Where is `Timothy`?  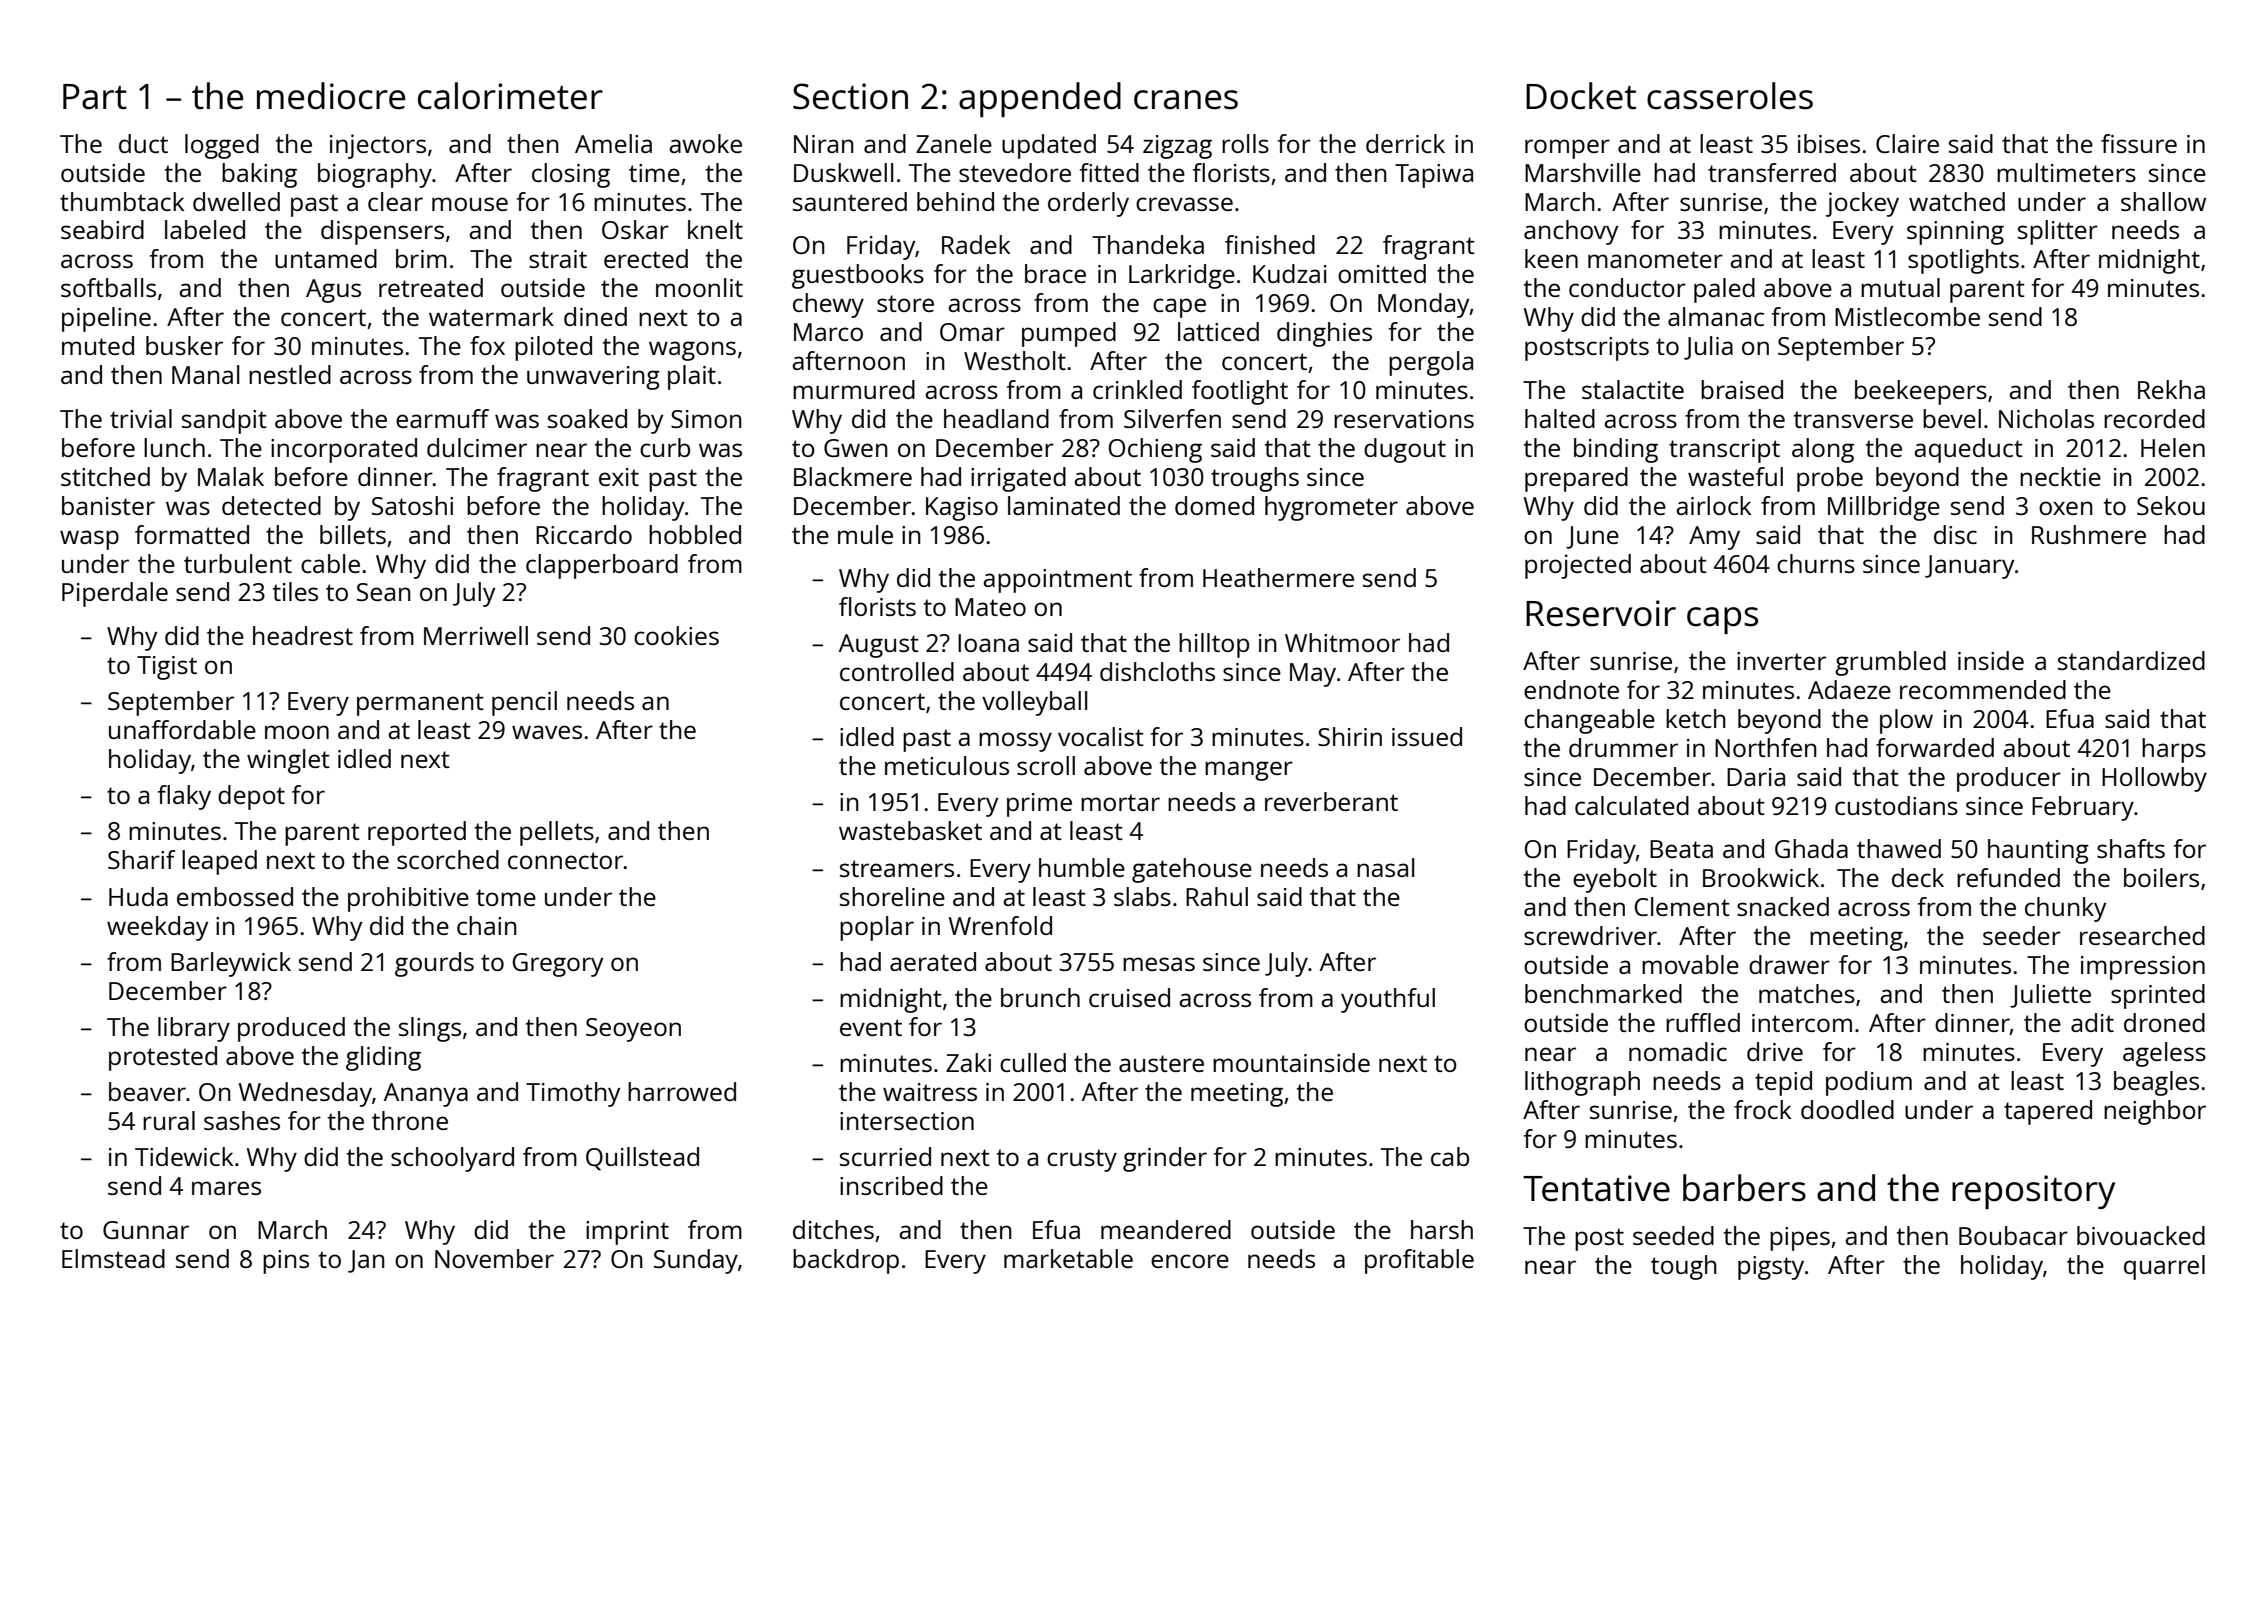
Timothy is located at coordinates (573, 1094).
